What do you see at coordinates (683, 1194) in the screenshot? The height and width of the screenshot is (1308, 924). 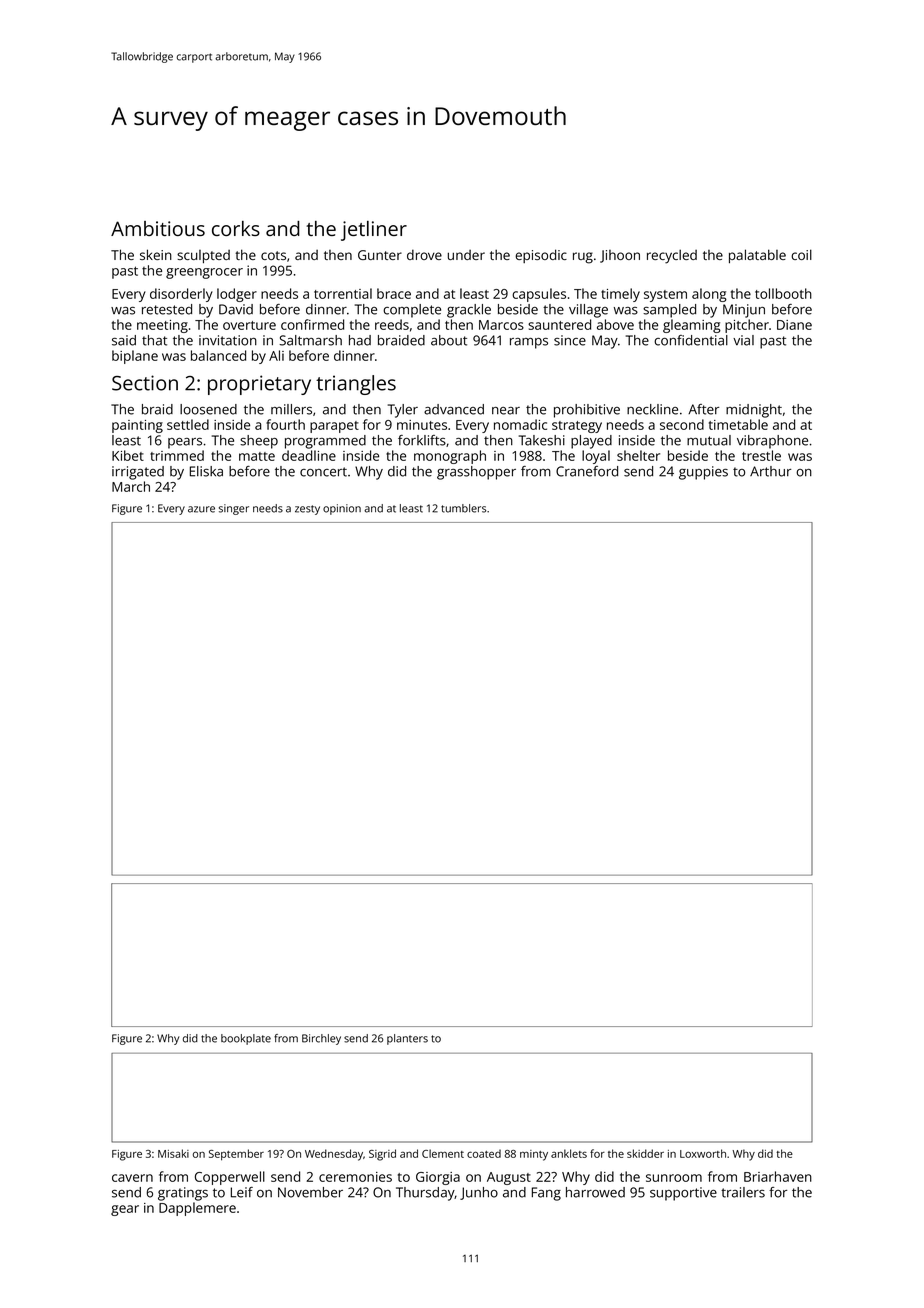 I see `supportive` at bounding box center [683, 1194].
